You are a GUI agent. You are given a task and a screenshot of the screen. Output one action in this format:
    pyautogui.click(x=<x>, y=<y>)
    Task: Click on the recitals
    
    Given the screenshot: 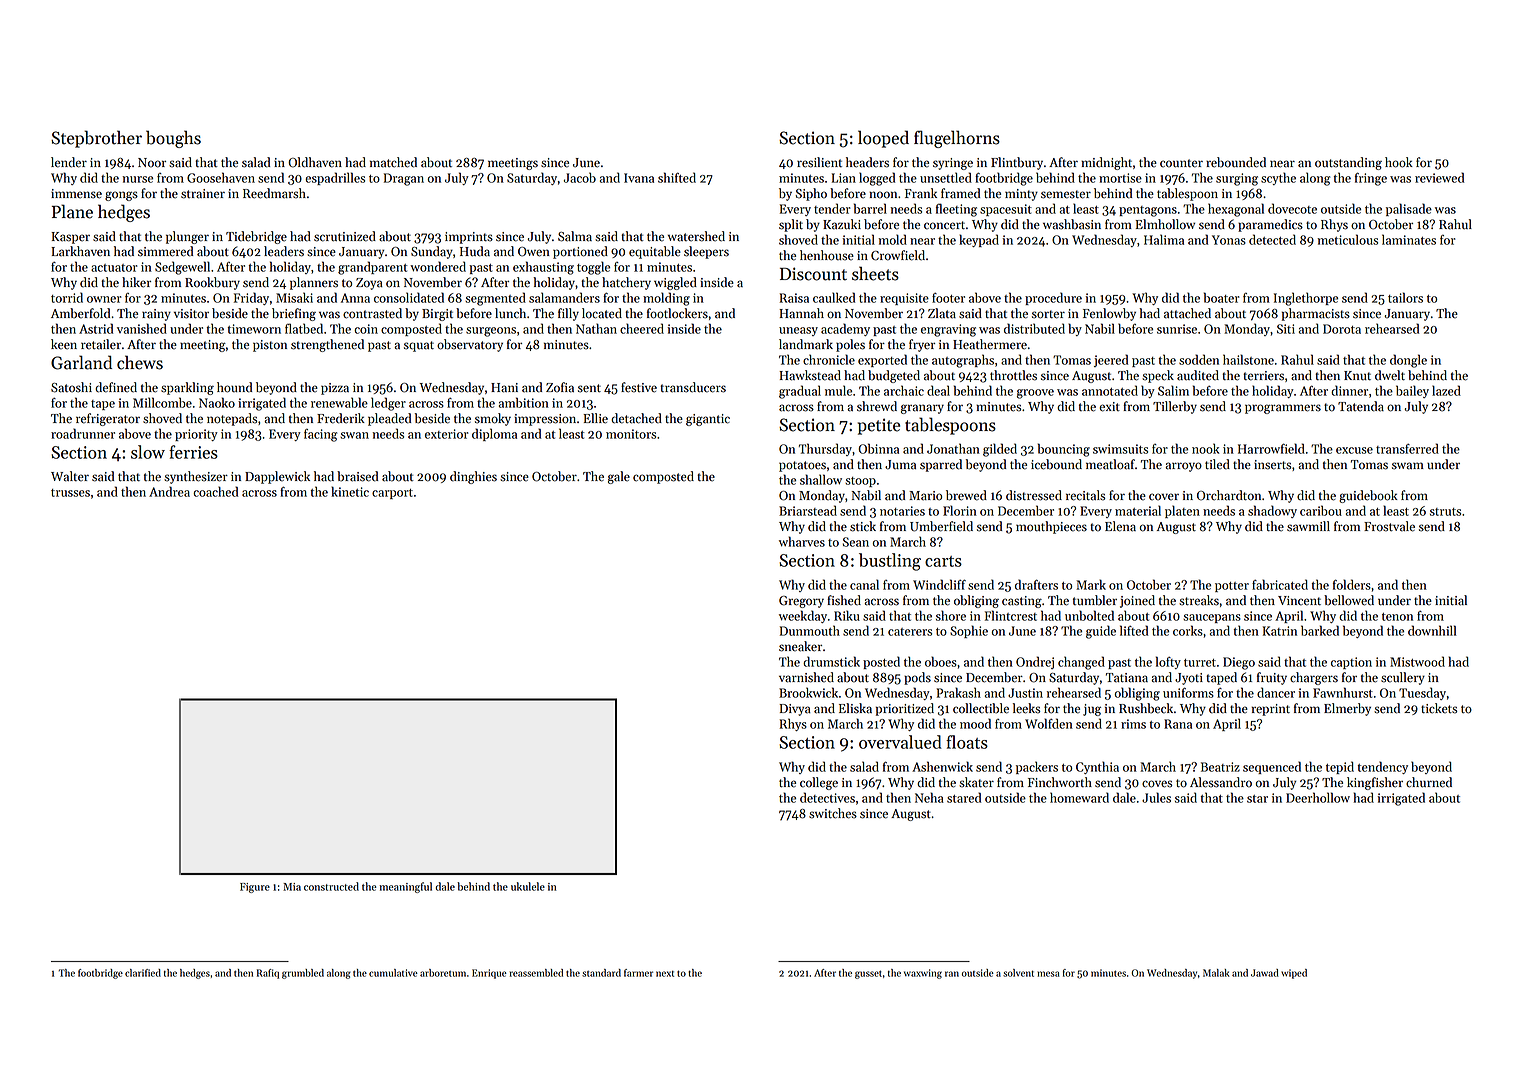 What is the action you would take?
    pyautogui.click(x=1085, y=495)
